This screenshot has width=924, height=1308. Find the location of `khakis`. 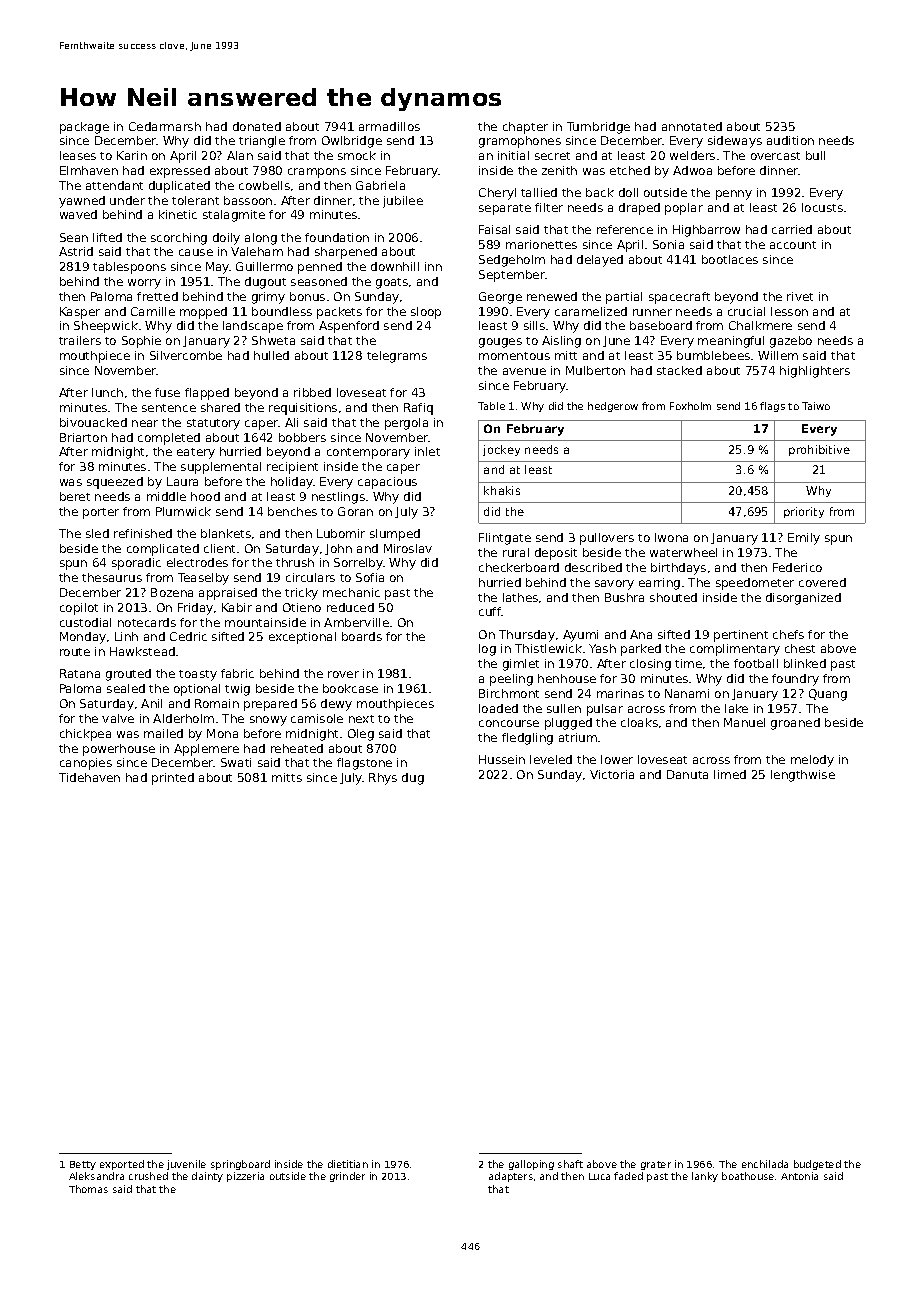

khakis is located at coordinates (502, 490).
